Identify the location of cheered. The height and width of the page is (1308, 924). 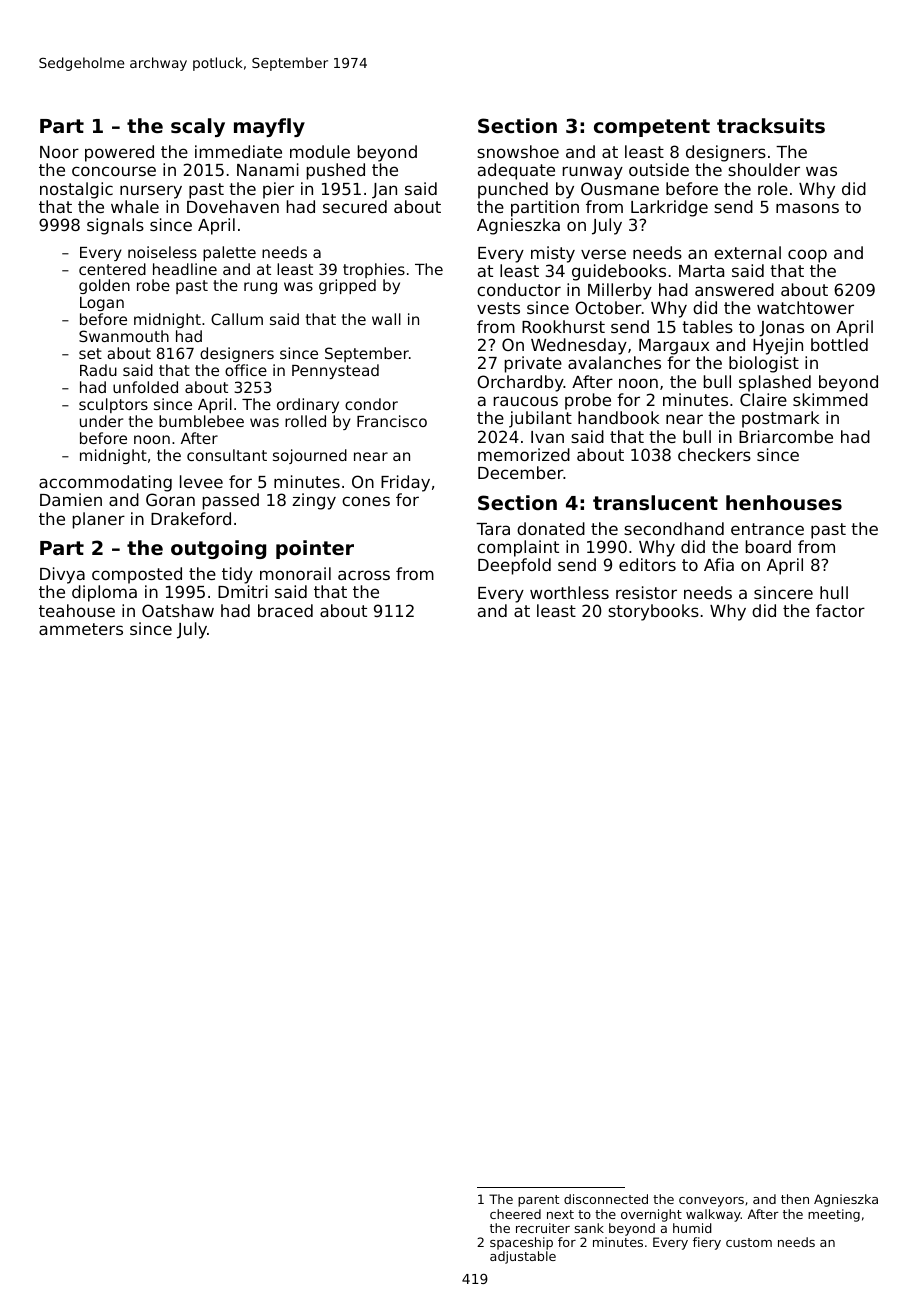
(515, 1214).
